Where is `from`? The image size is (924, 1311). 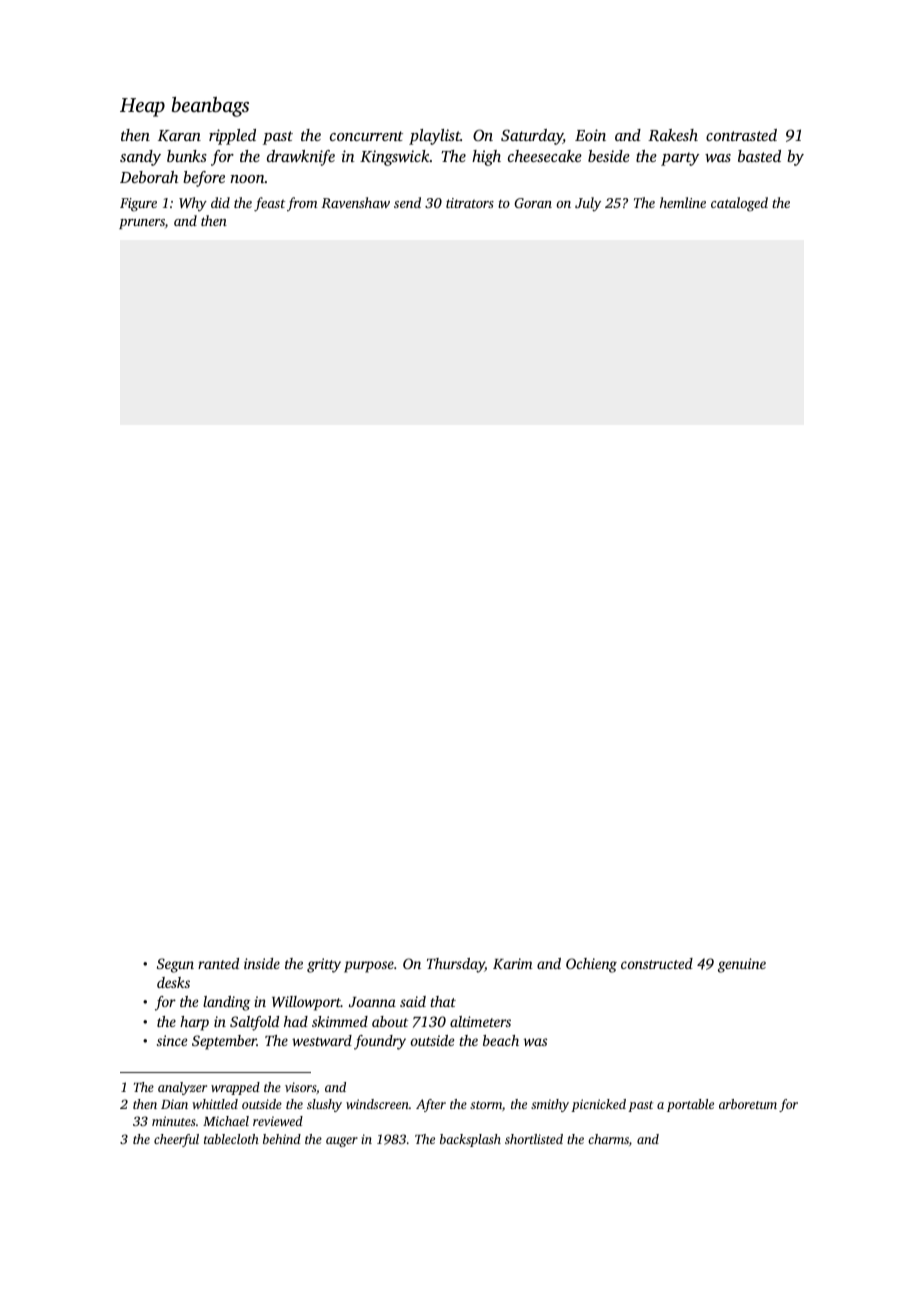 from is located at coordinates (302, 204).
